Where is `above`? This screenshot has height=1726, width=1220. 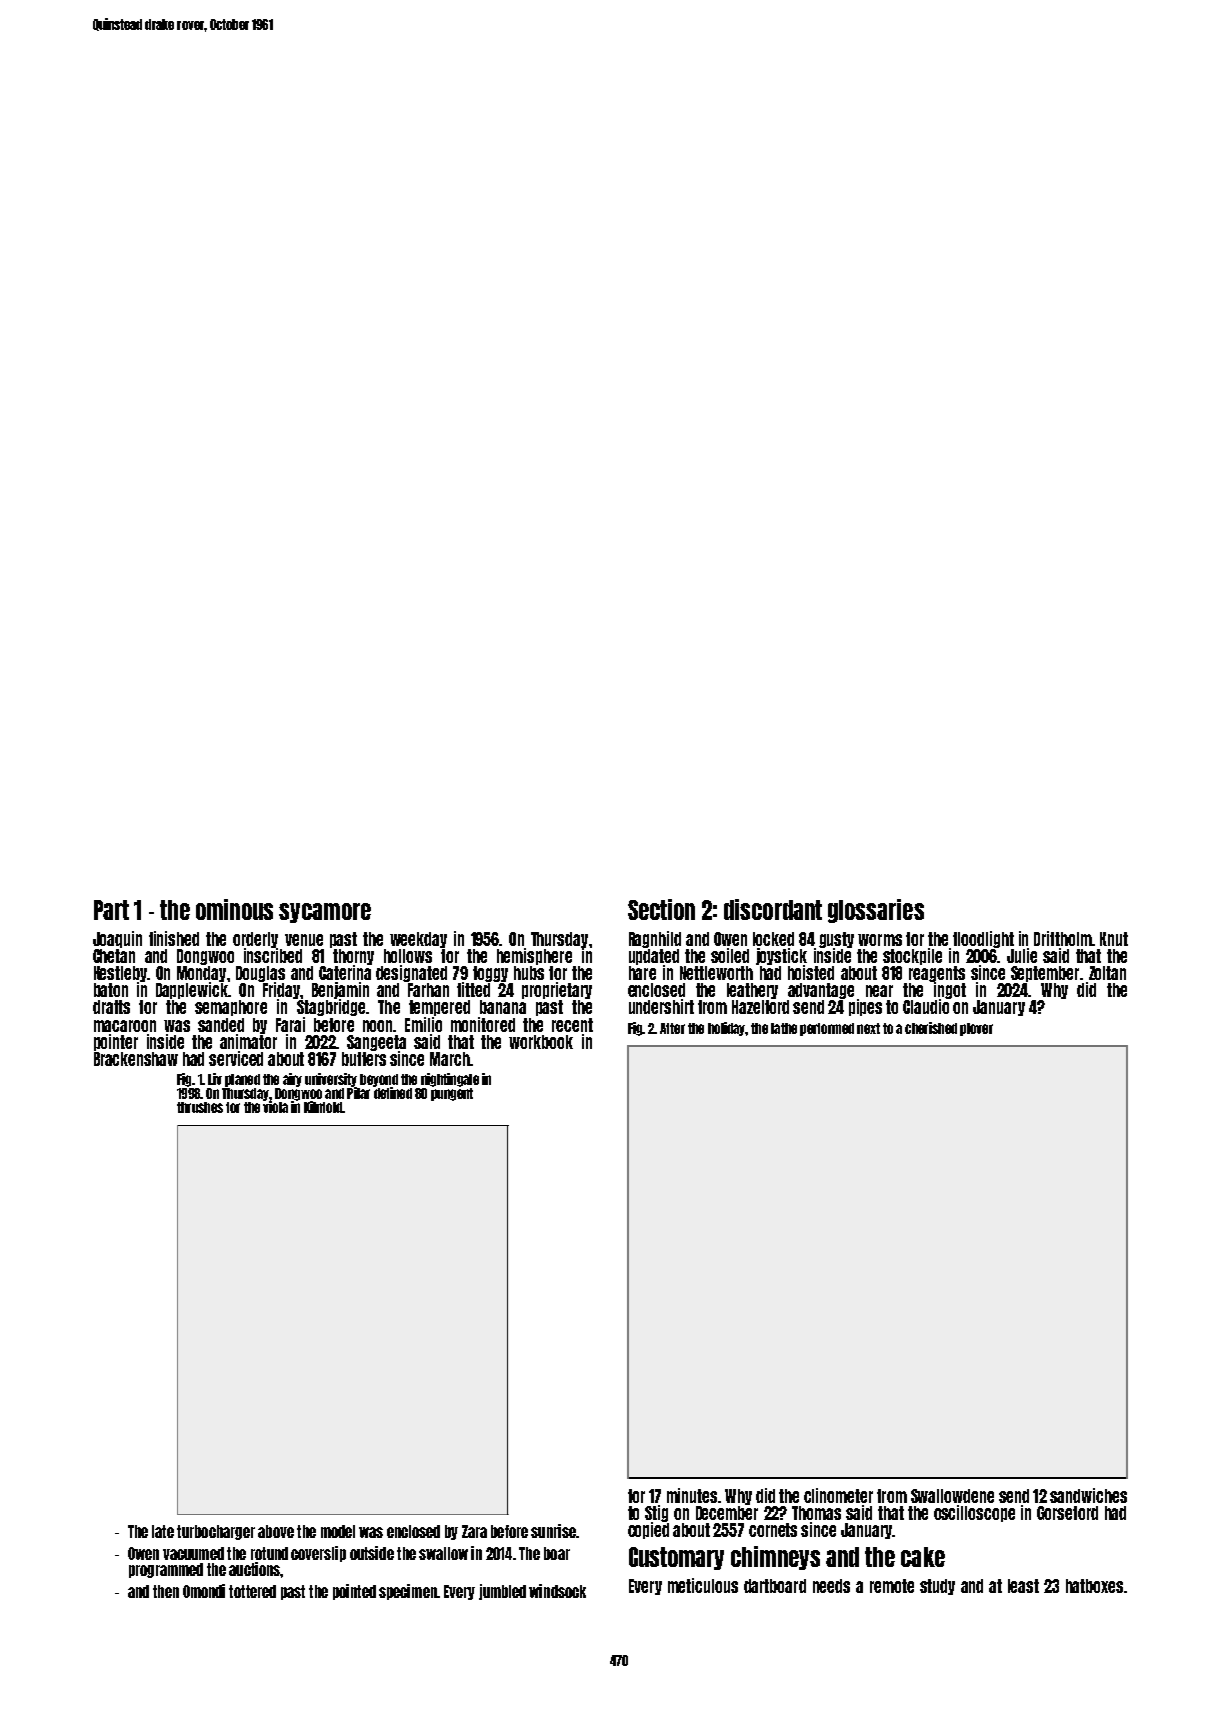
above is located at coordinates (276, 1531).
